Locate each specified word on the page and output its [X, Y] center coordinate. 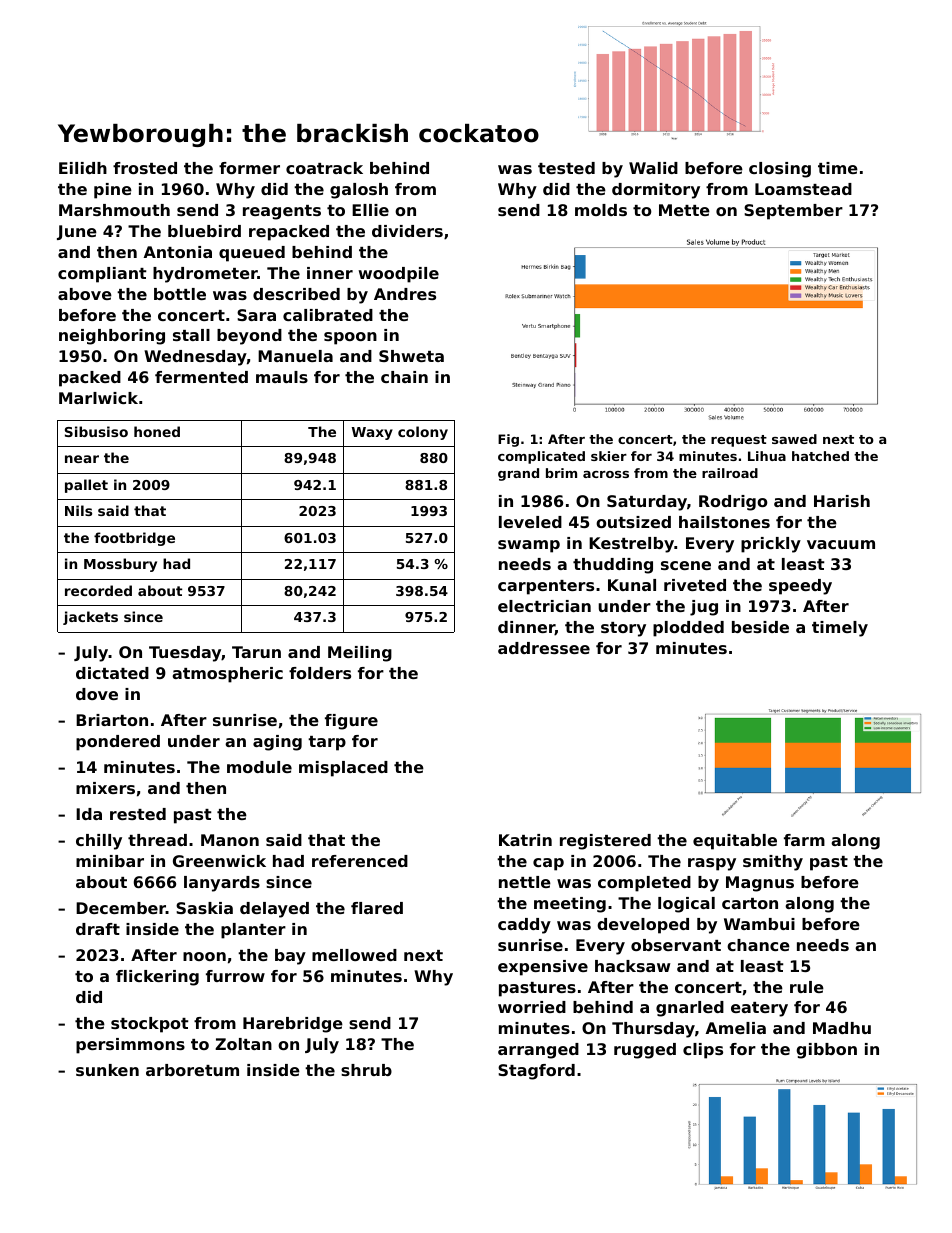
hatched [820, 456]
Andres [405, 294]
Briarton [112, 720]
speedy [800, 587]
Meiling [360, 654]
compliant [102, 275]
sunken [107, 1070]
